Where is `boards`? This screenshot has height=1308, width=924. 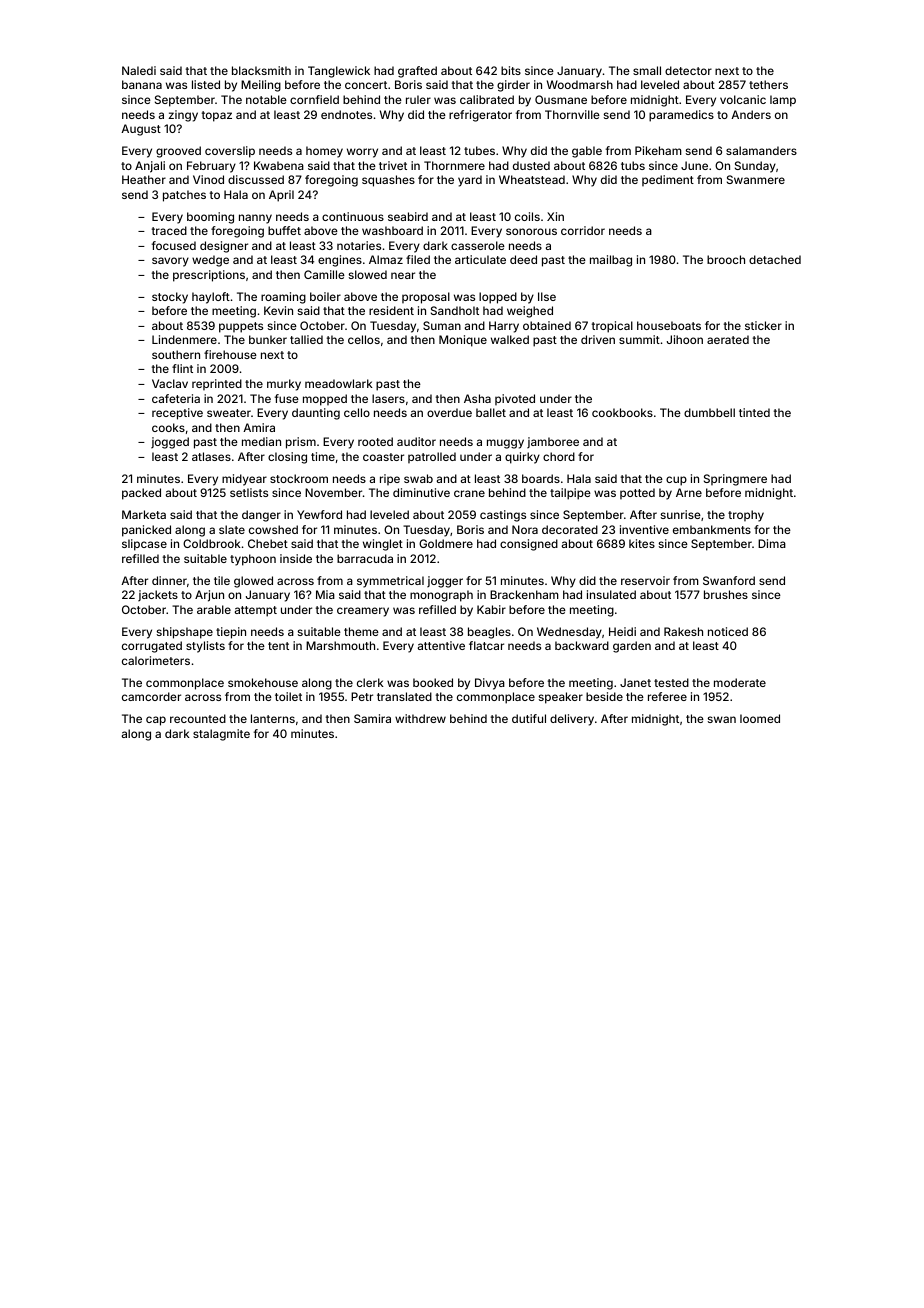
boards is located at coordinates (541, 478).
